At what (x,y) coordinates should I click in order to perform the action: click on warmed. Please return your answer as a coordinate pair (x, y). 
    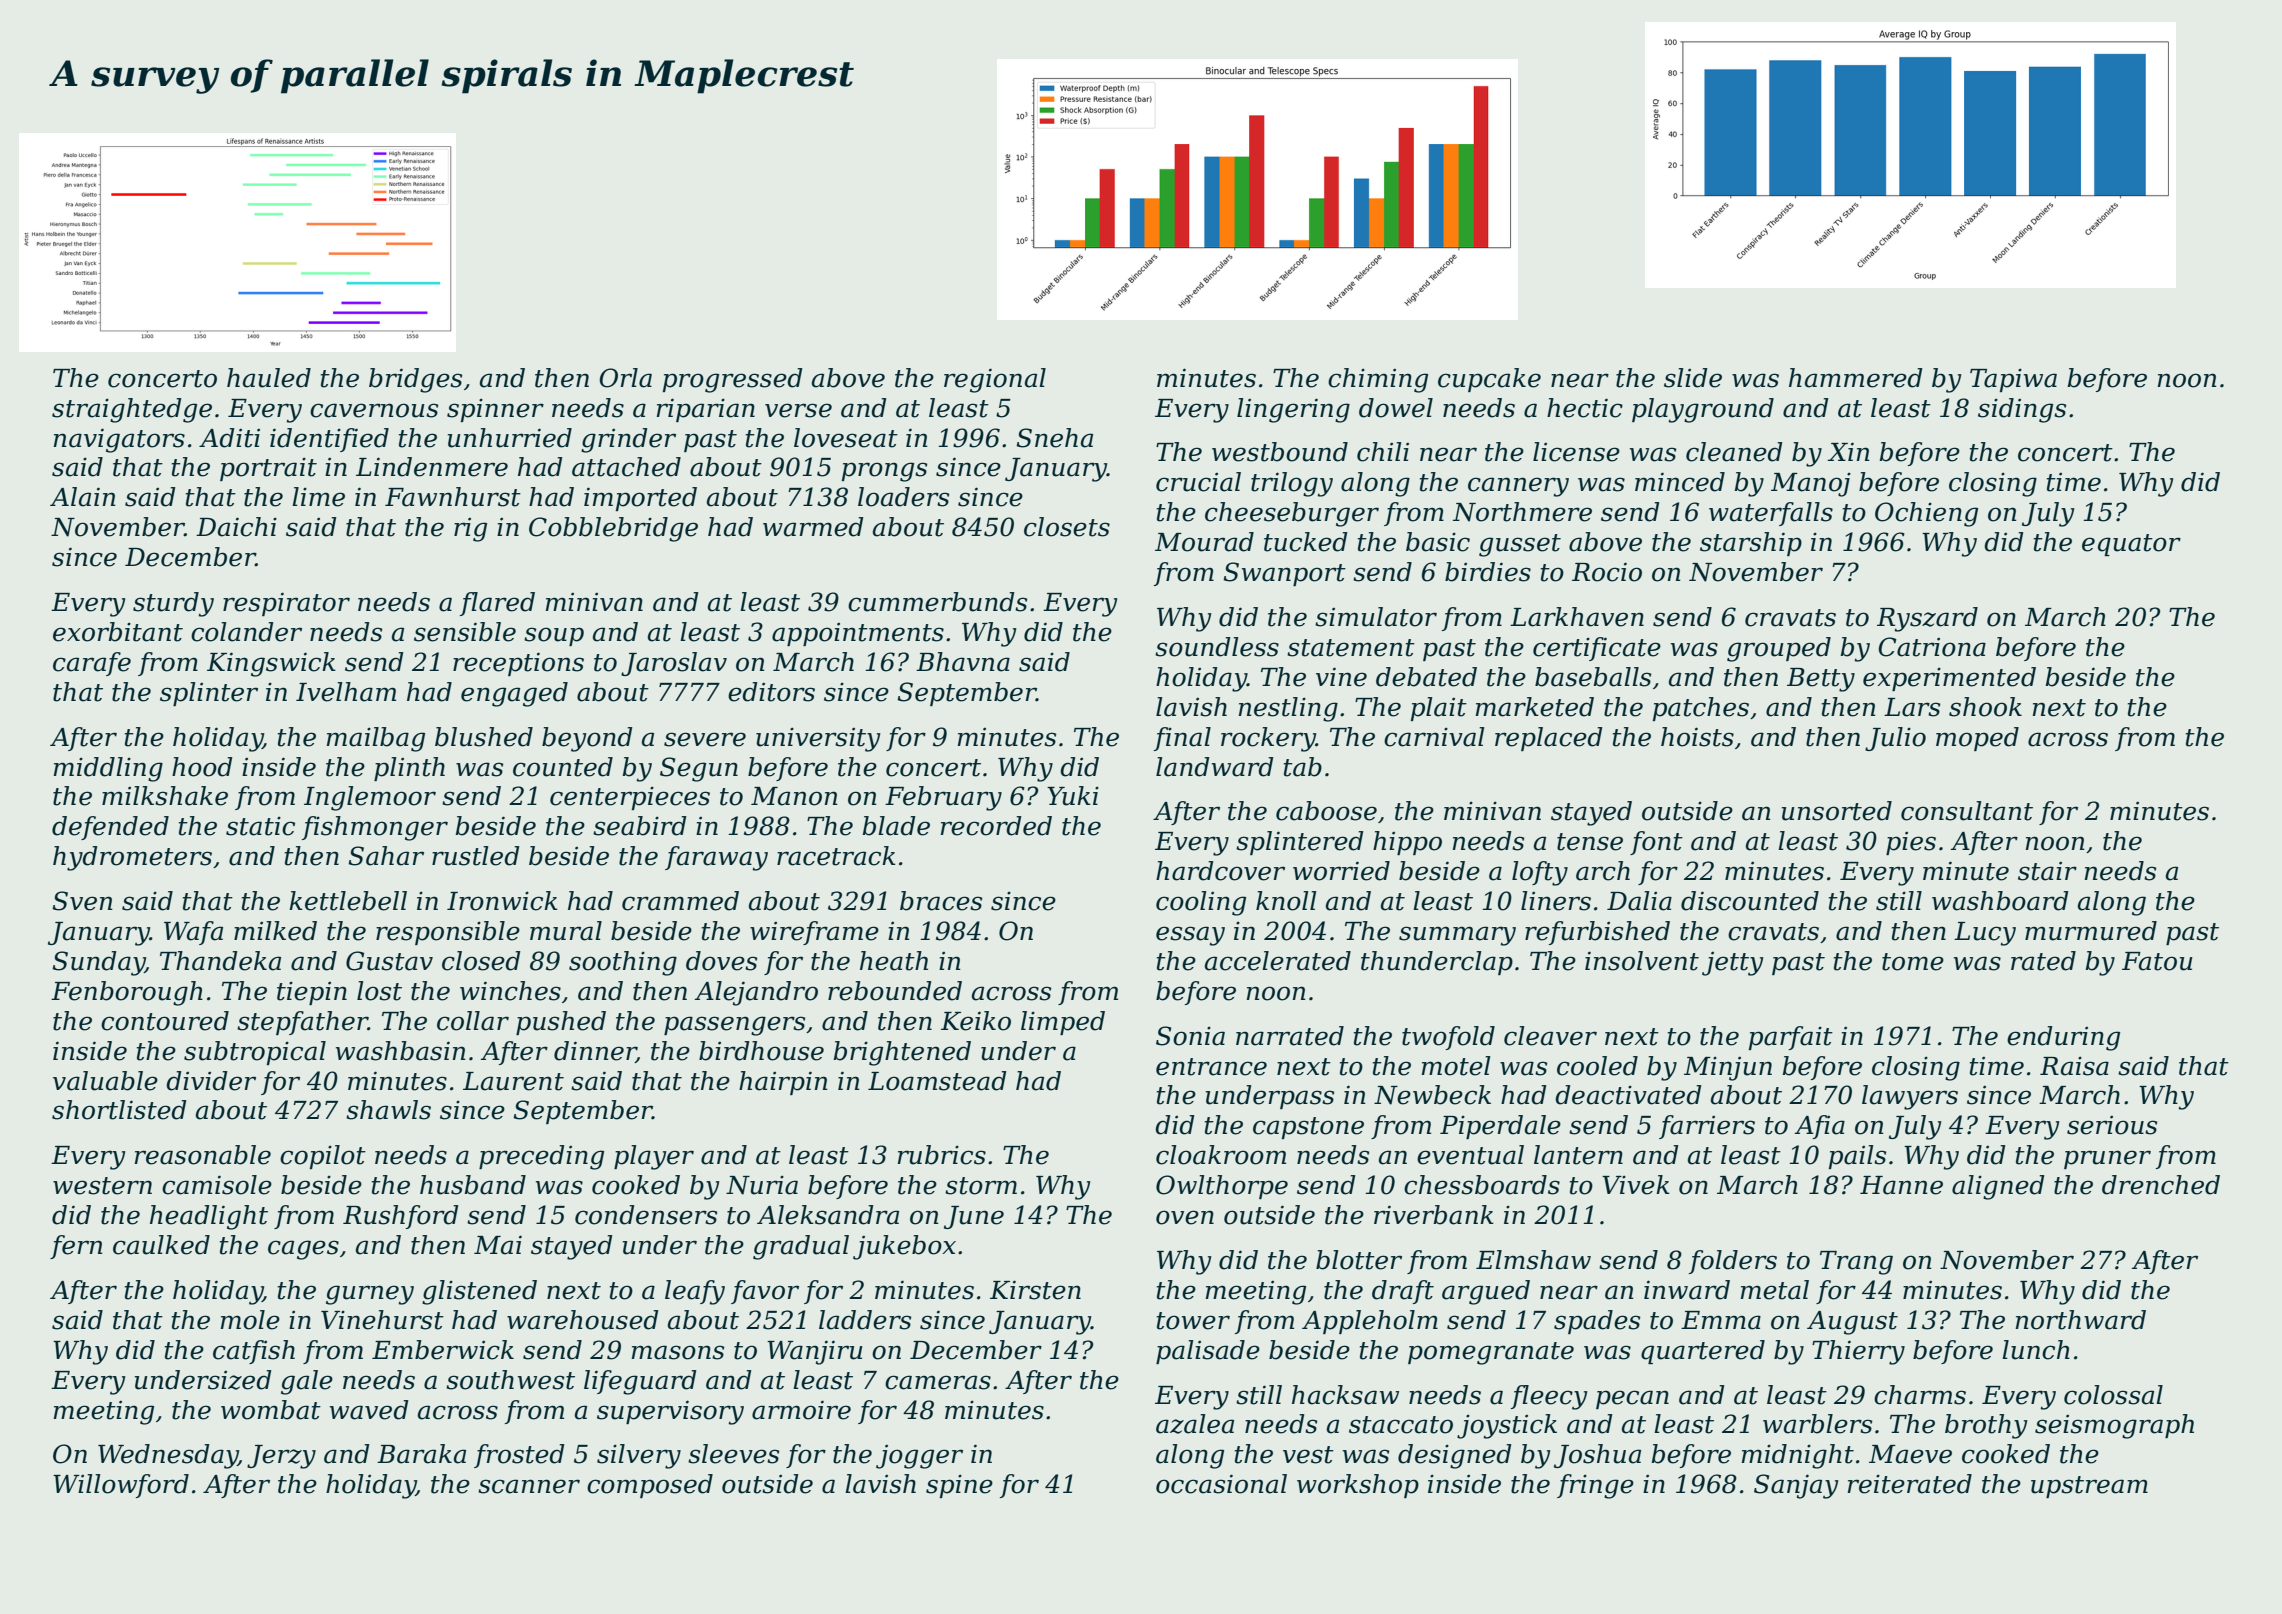
    Looking at the image, I should click on (813, 527).
